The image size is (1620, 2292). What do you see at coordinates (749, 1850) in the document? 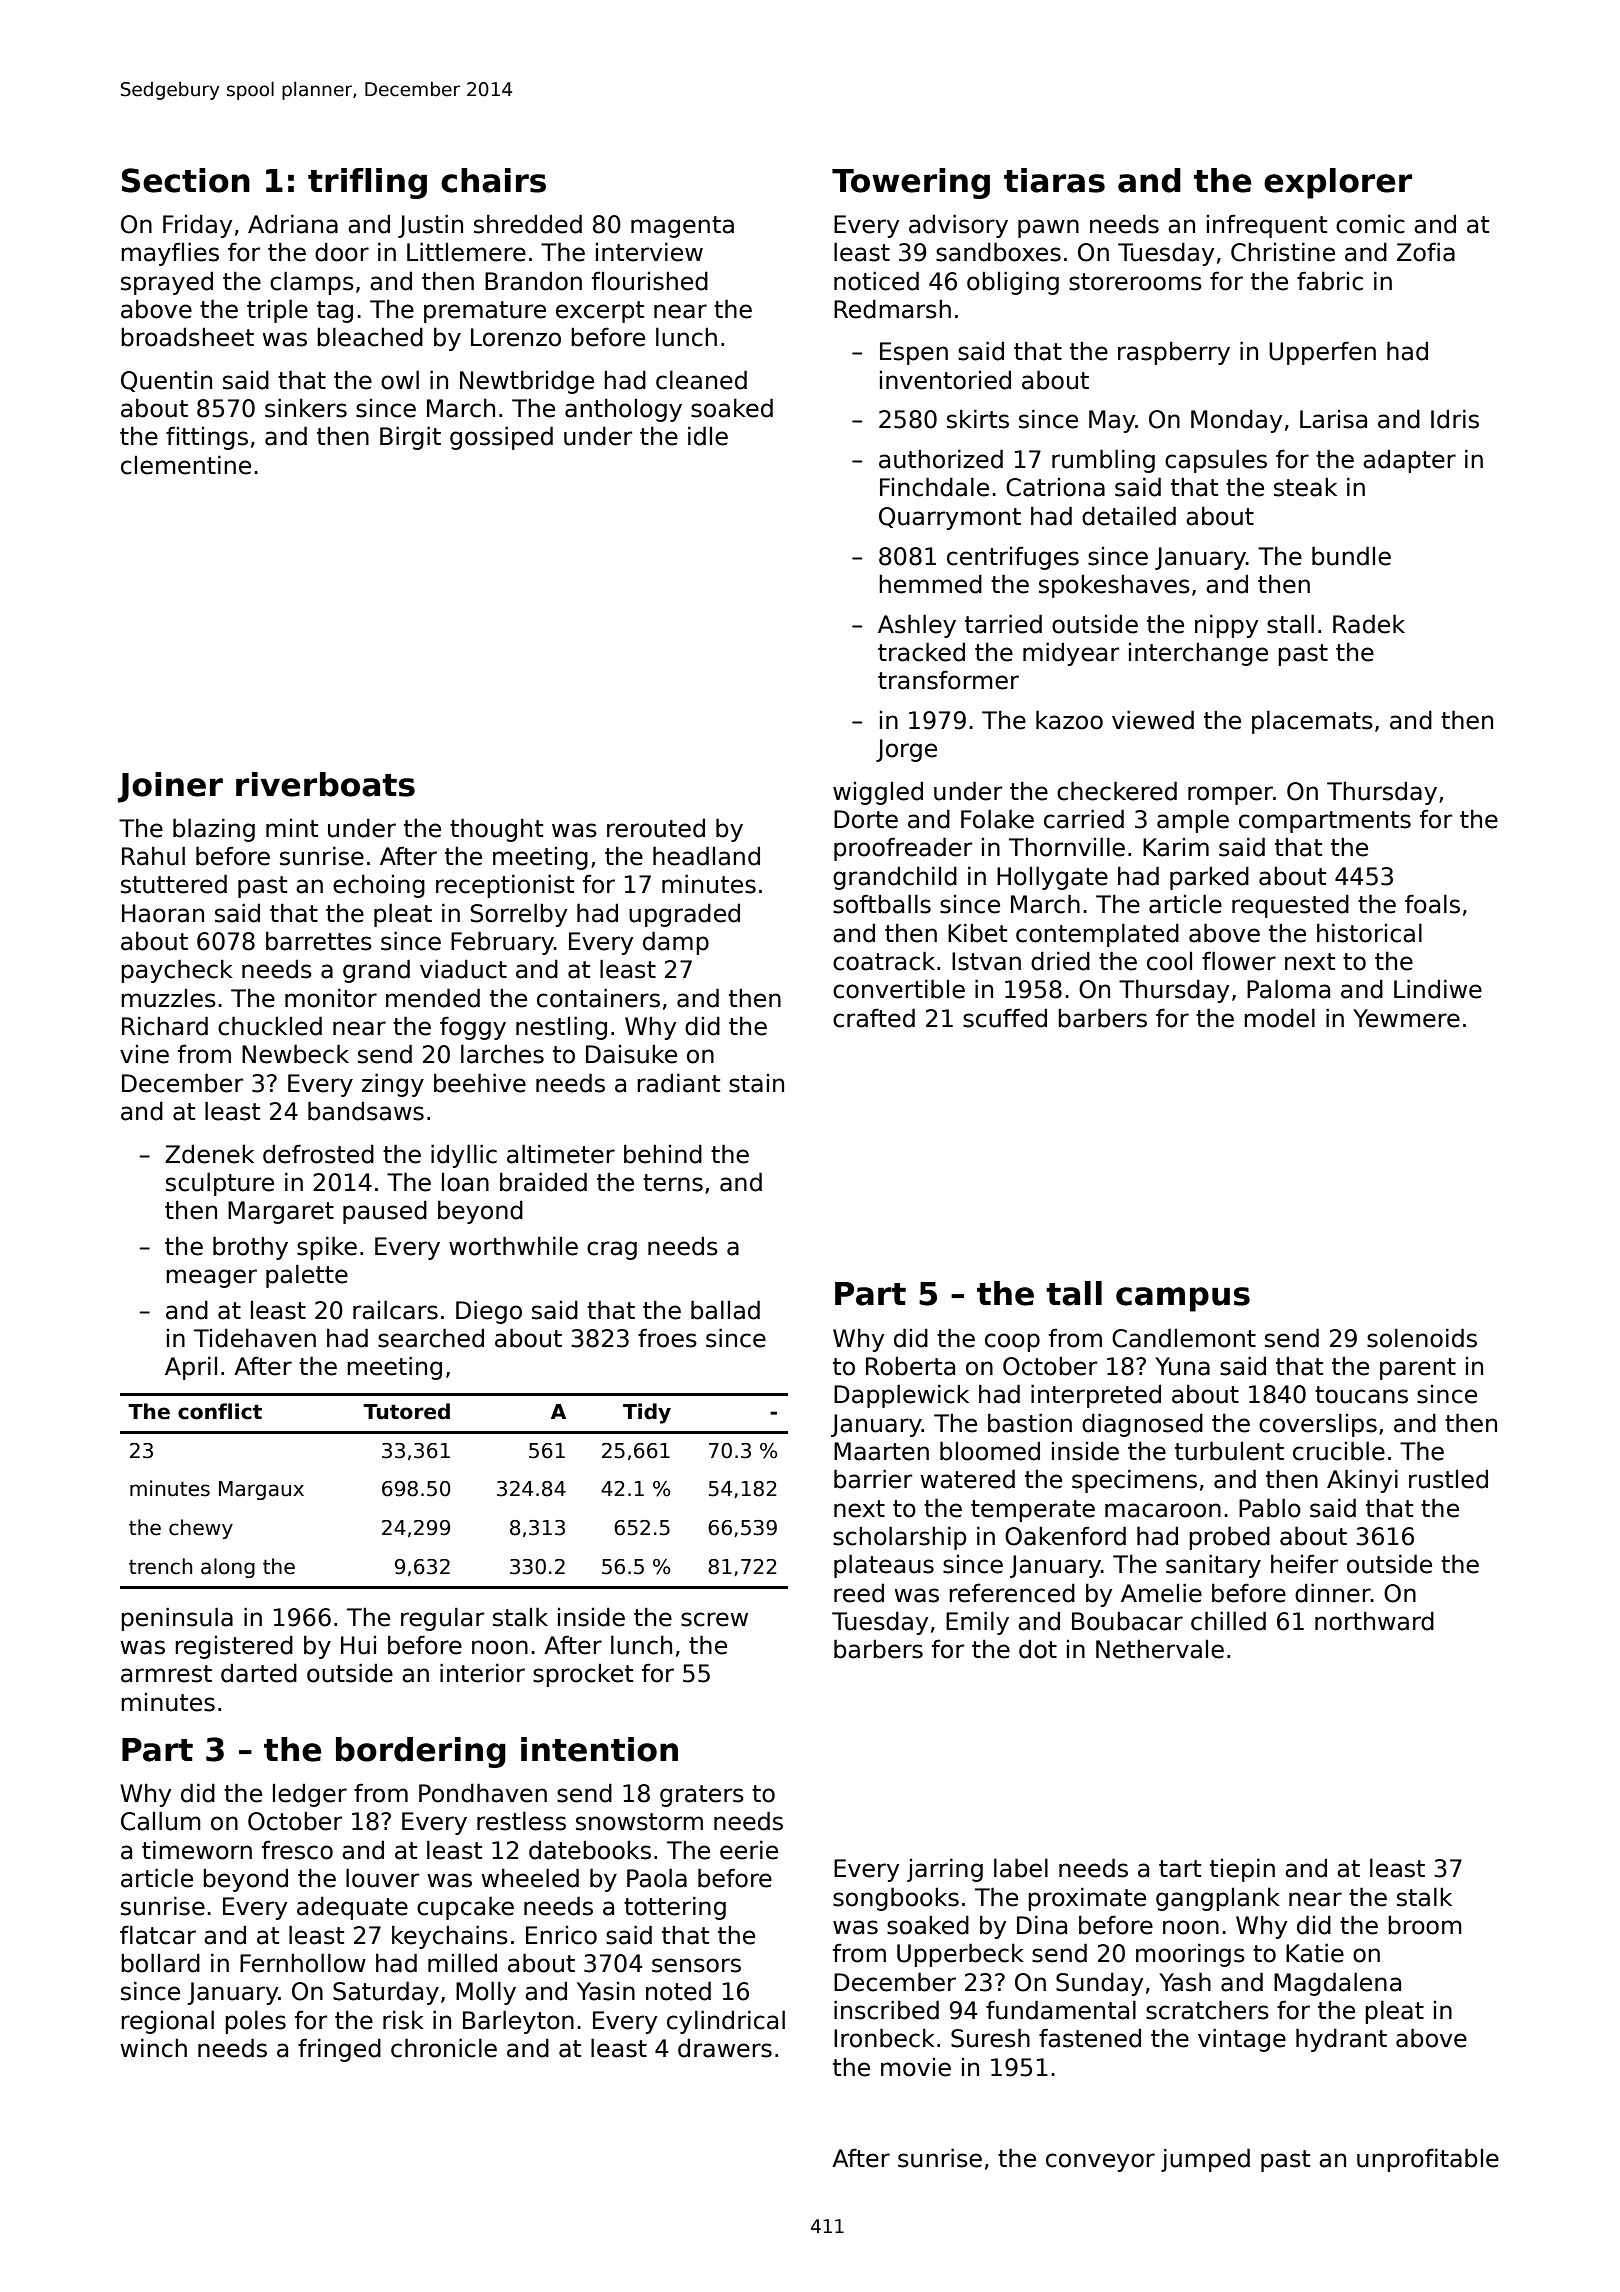
I see `eerie` at bounding box center [749, 1850].
